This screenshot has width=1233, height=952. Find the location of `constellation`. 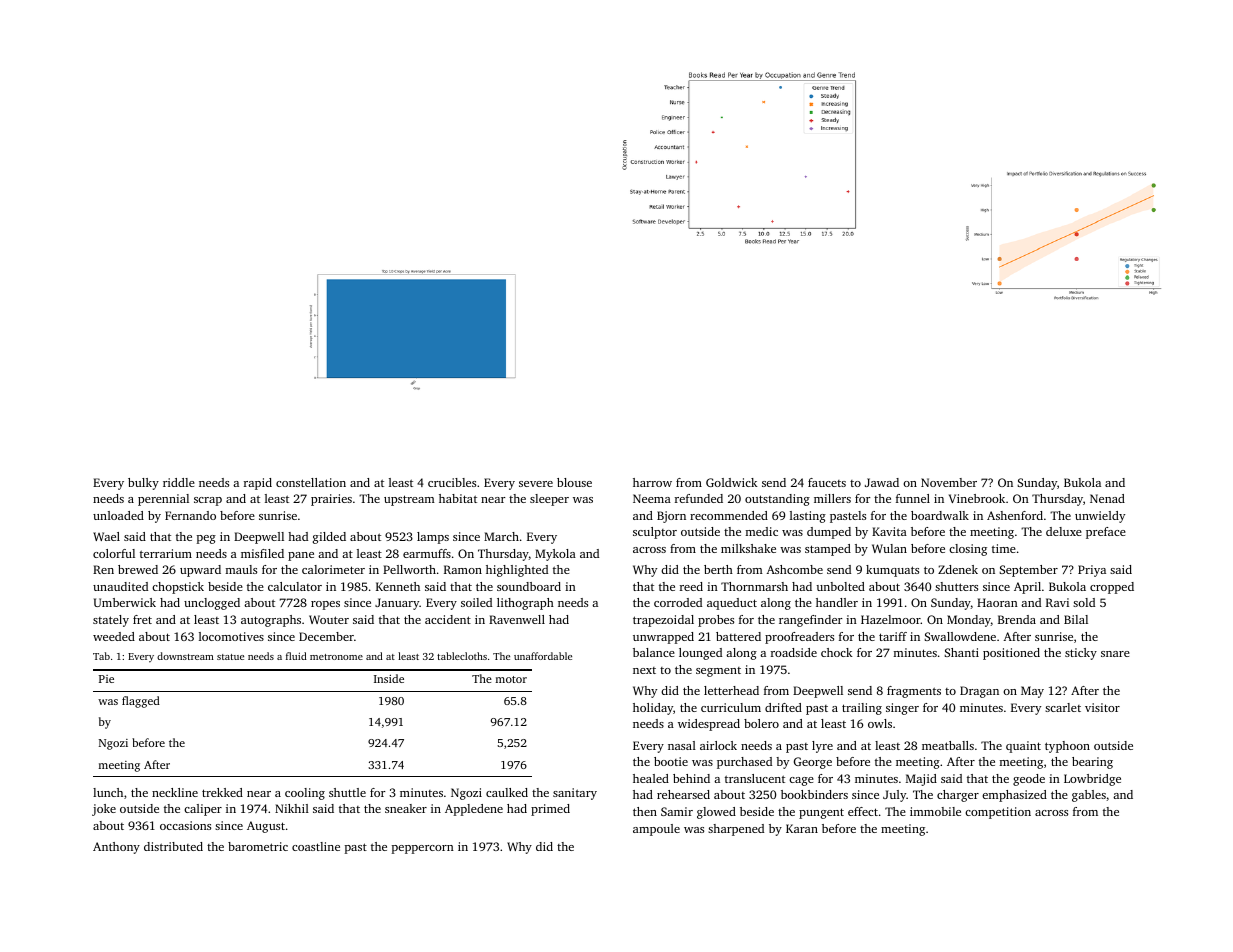

constellation is located at coordinates (311, 482).
